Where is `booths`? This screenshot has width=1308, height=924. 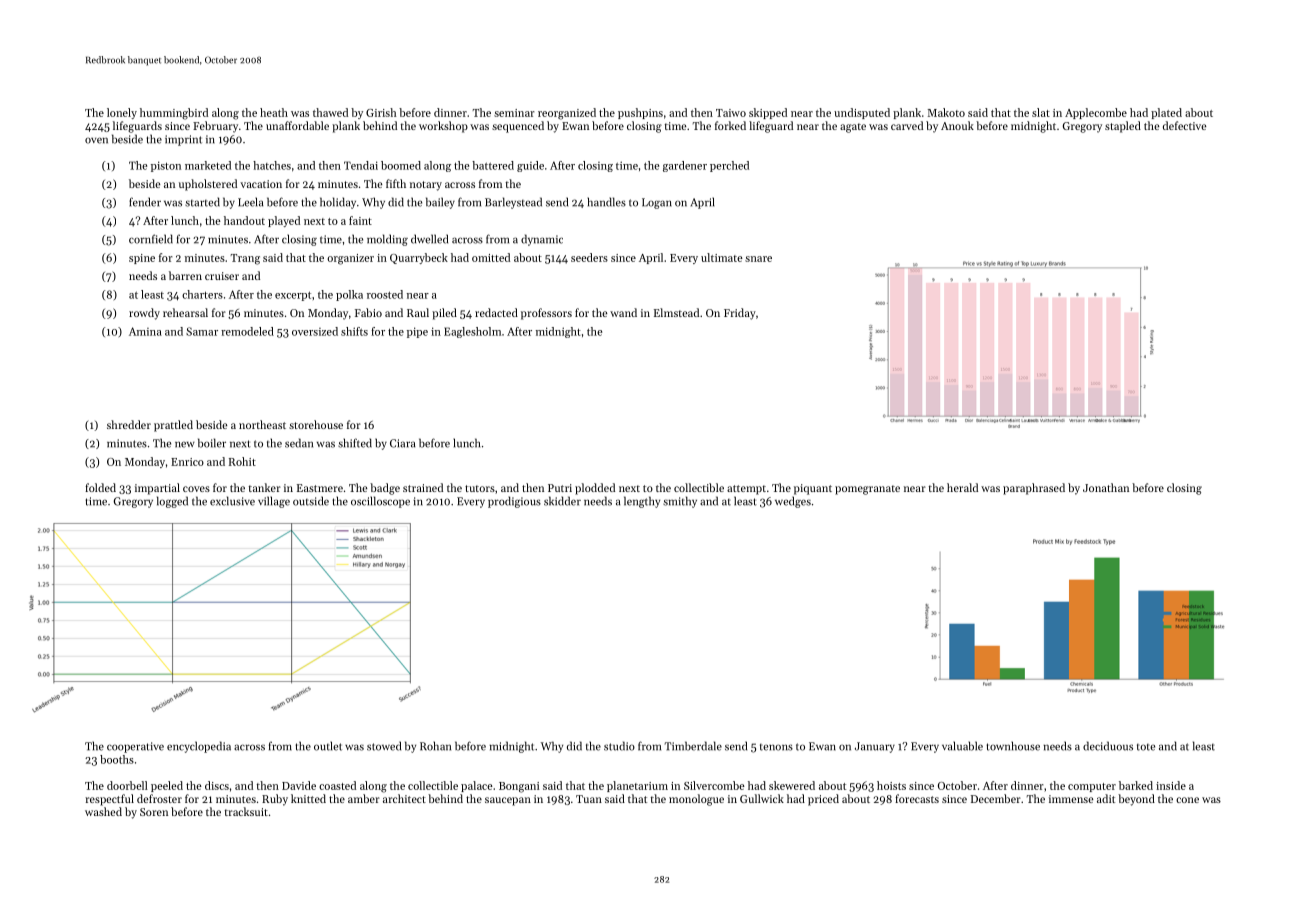
booths is located at coordinates (117, 759).
